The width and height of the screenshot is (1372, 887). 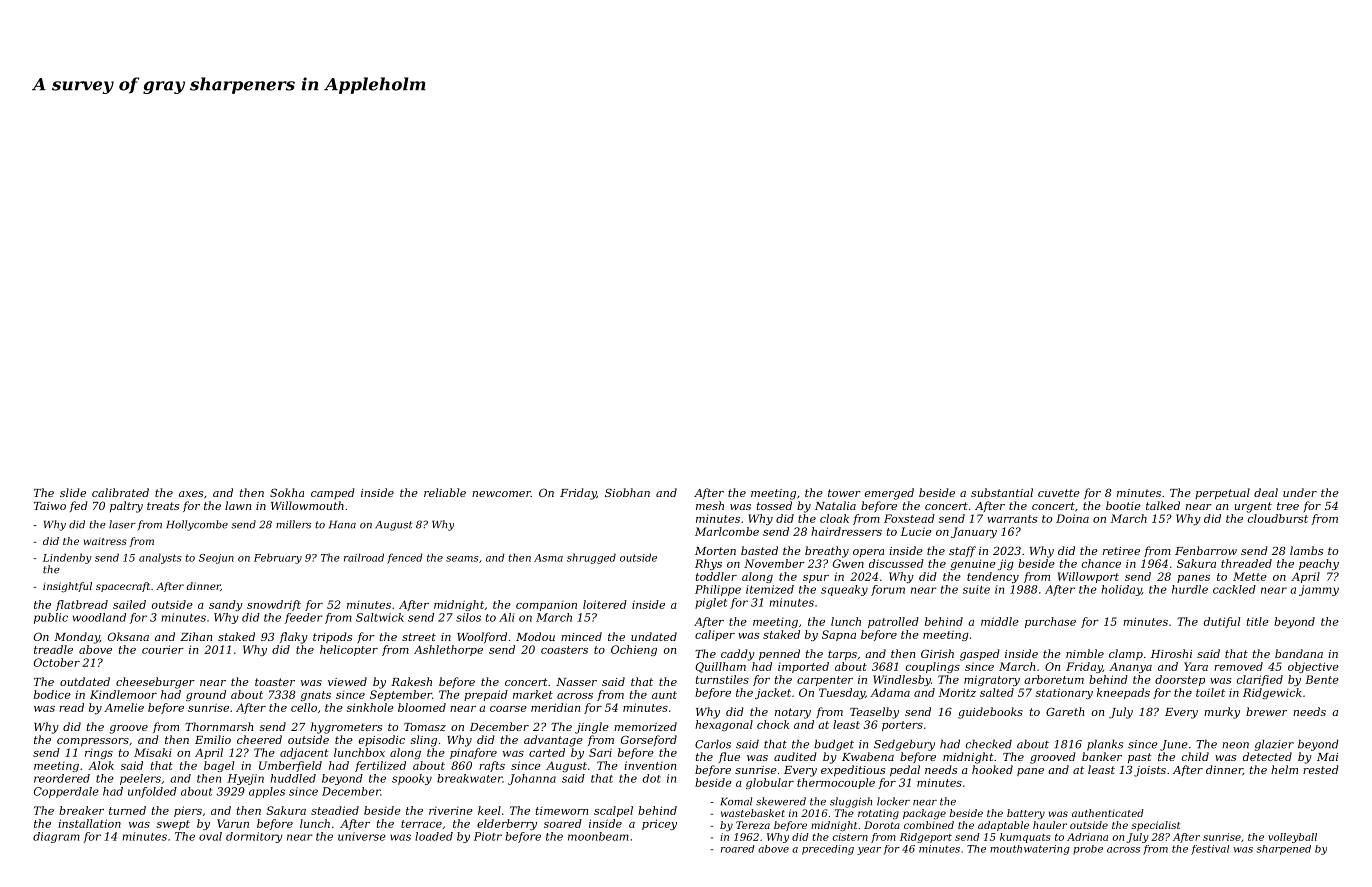 I want to click on Zihan, so click(x=196, y=636).
